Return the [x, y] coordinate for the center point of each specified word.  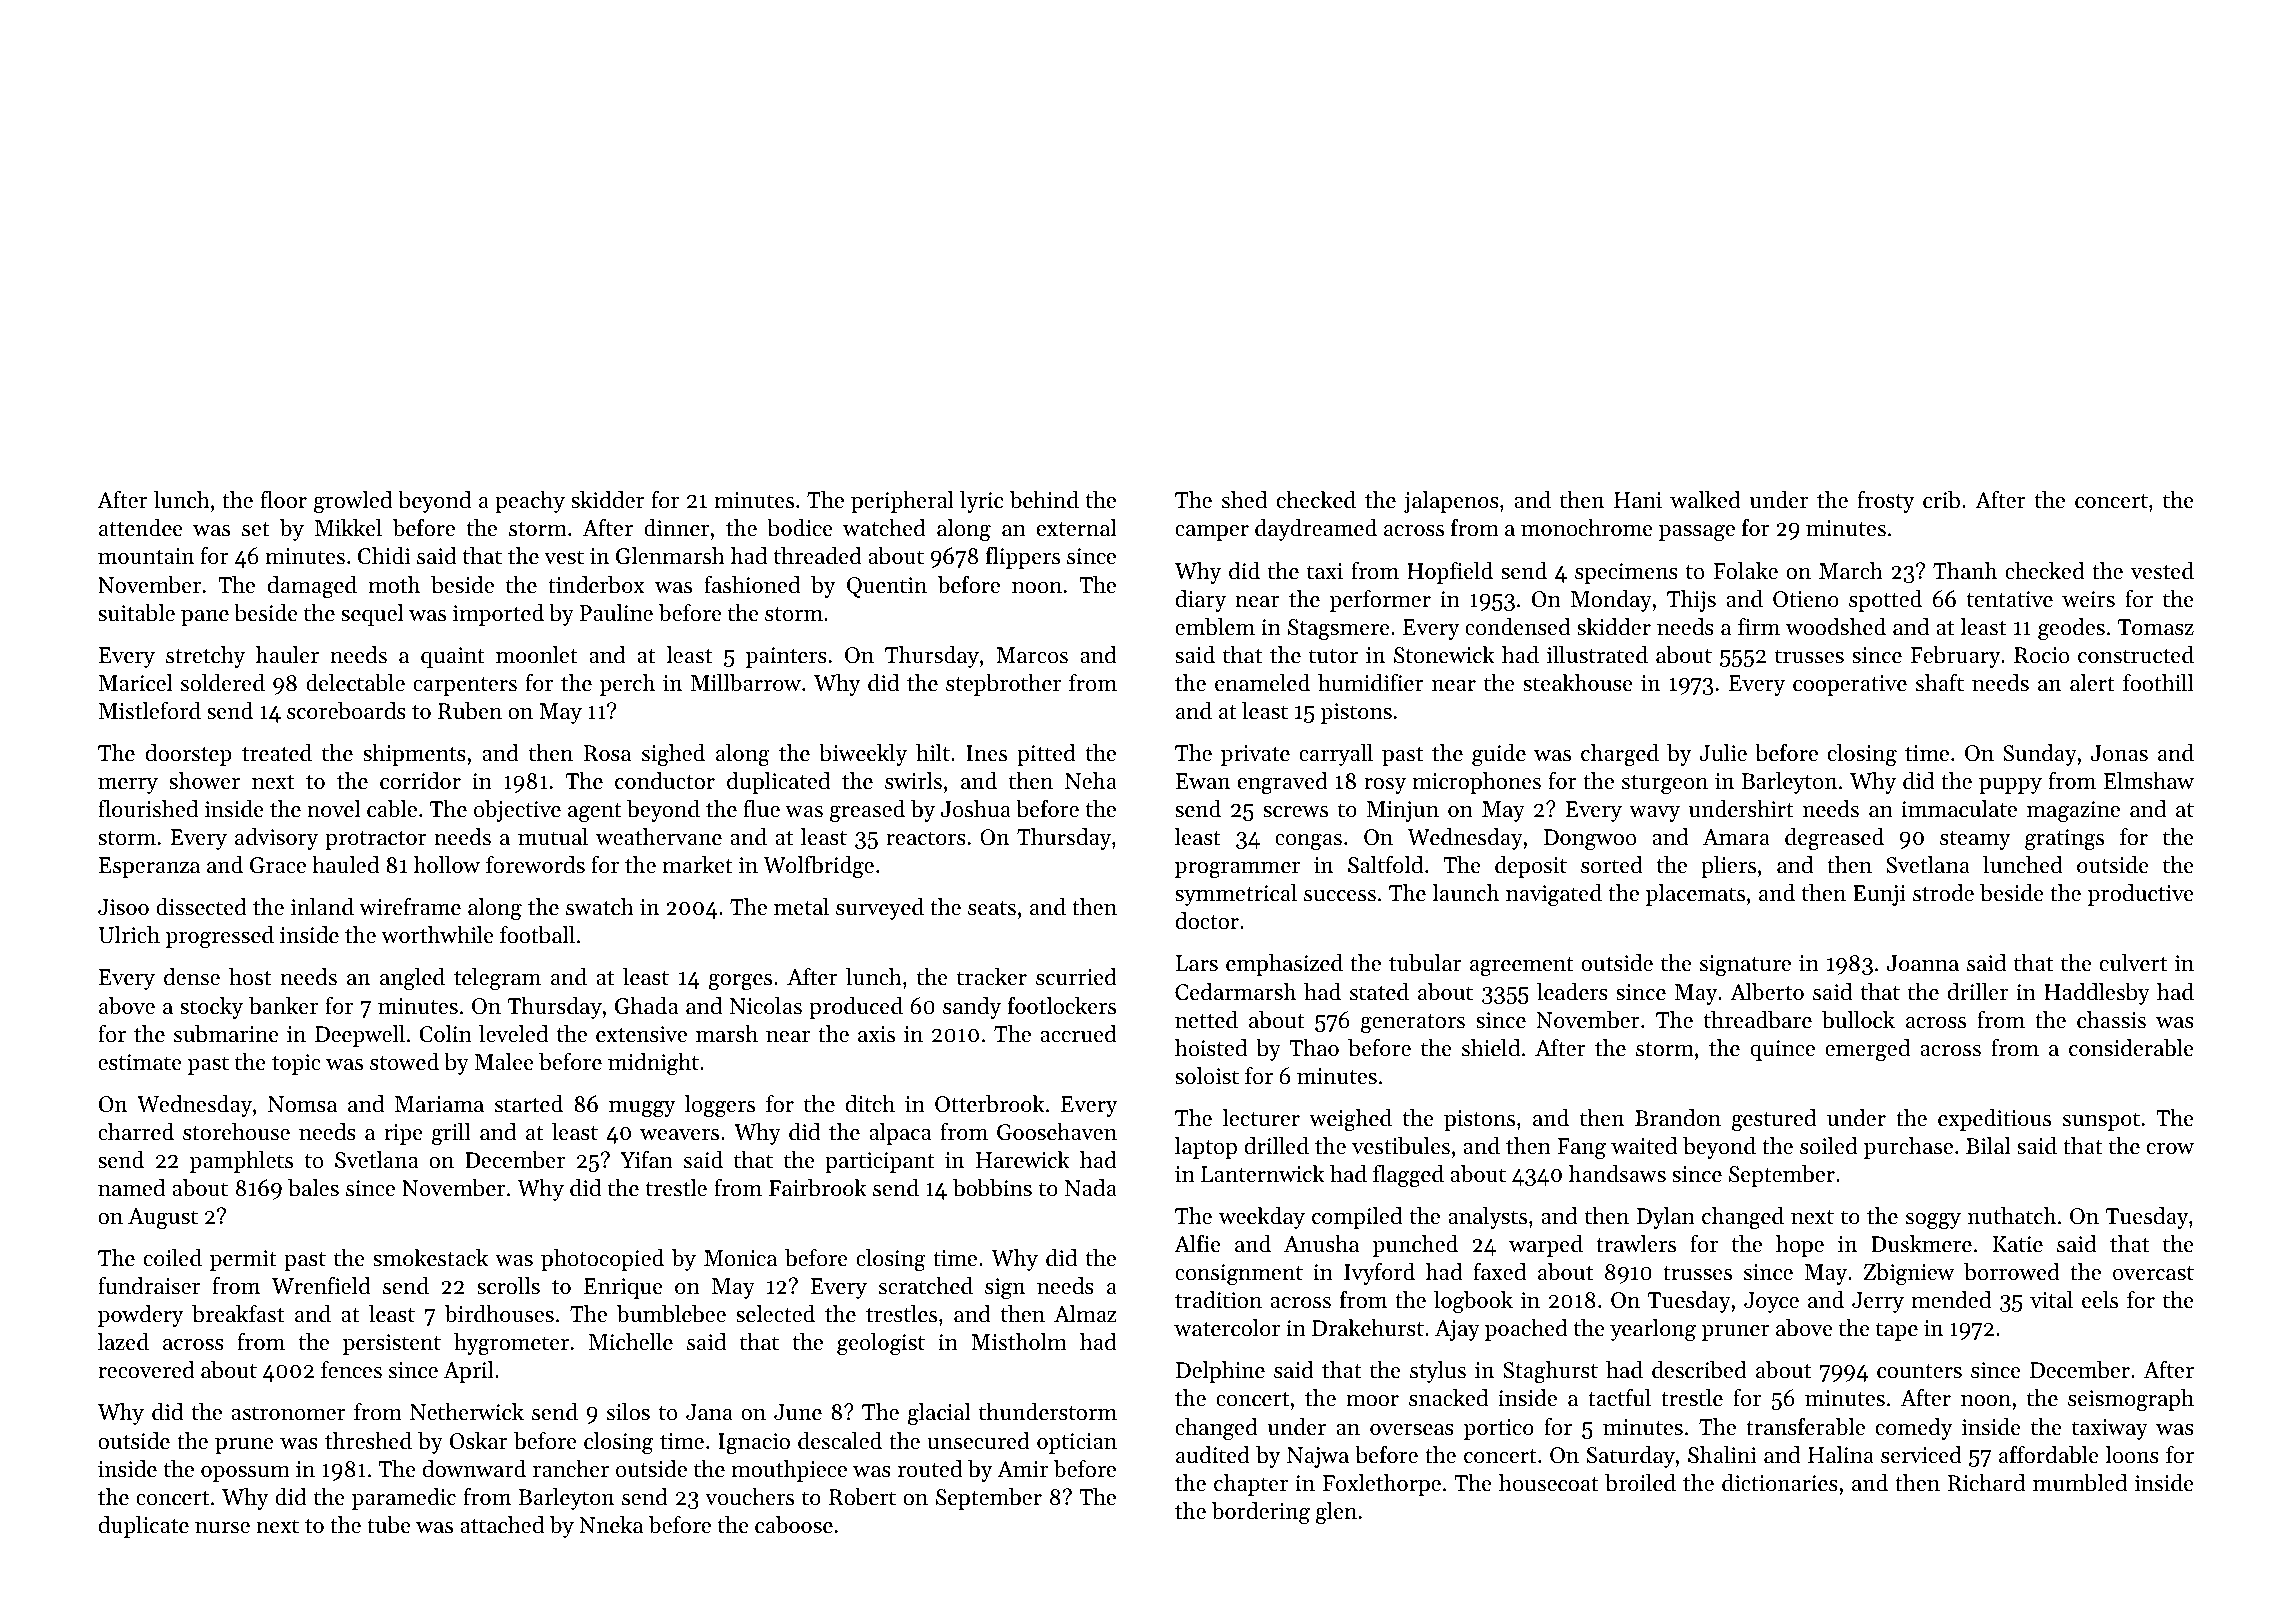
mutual [553, 837]
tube [389, 1525]
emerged [1867, 1050]
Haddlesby [2097, 994]
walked [1705, 500]
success [1340, 896]
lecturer [1261, 1118]
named [131, 1188]
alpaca [900, 1134]
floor [284, 500]
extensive [641, 1034]
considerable [2131, 1048]
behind [1044, 500]
